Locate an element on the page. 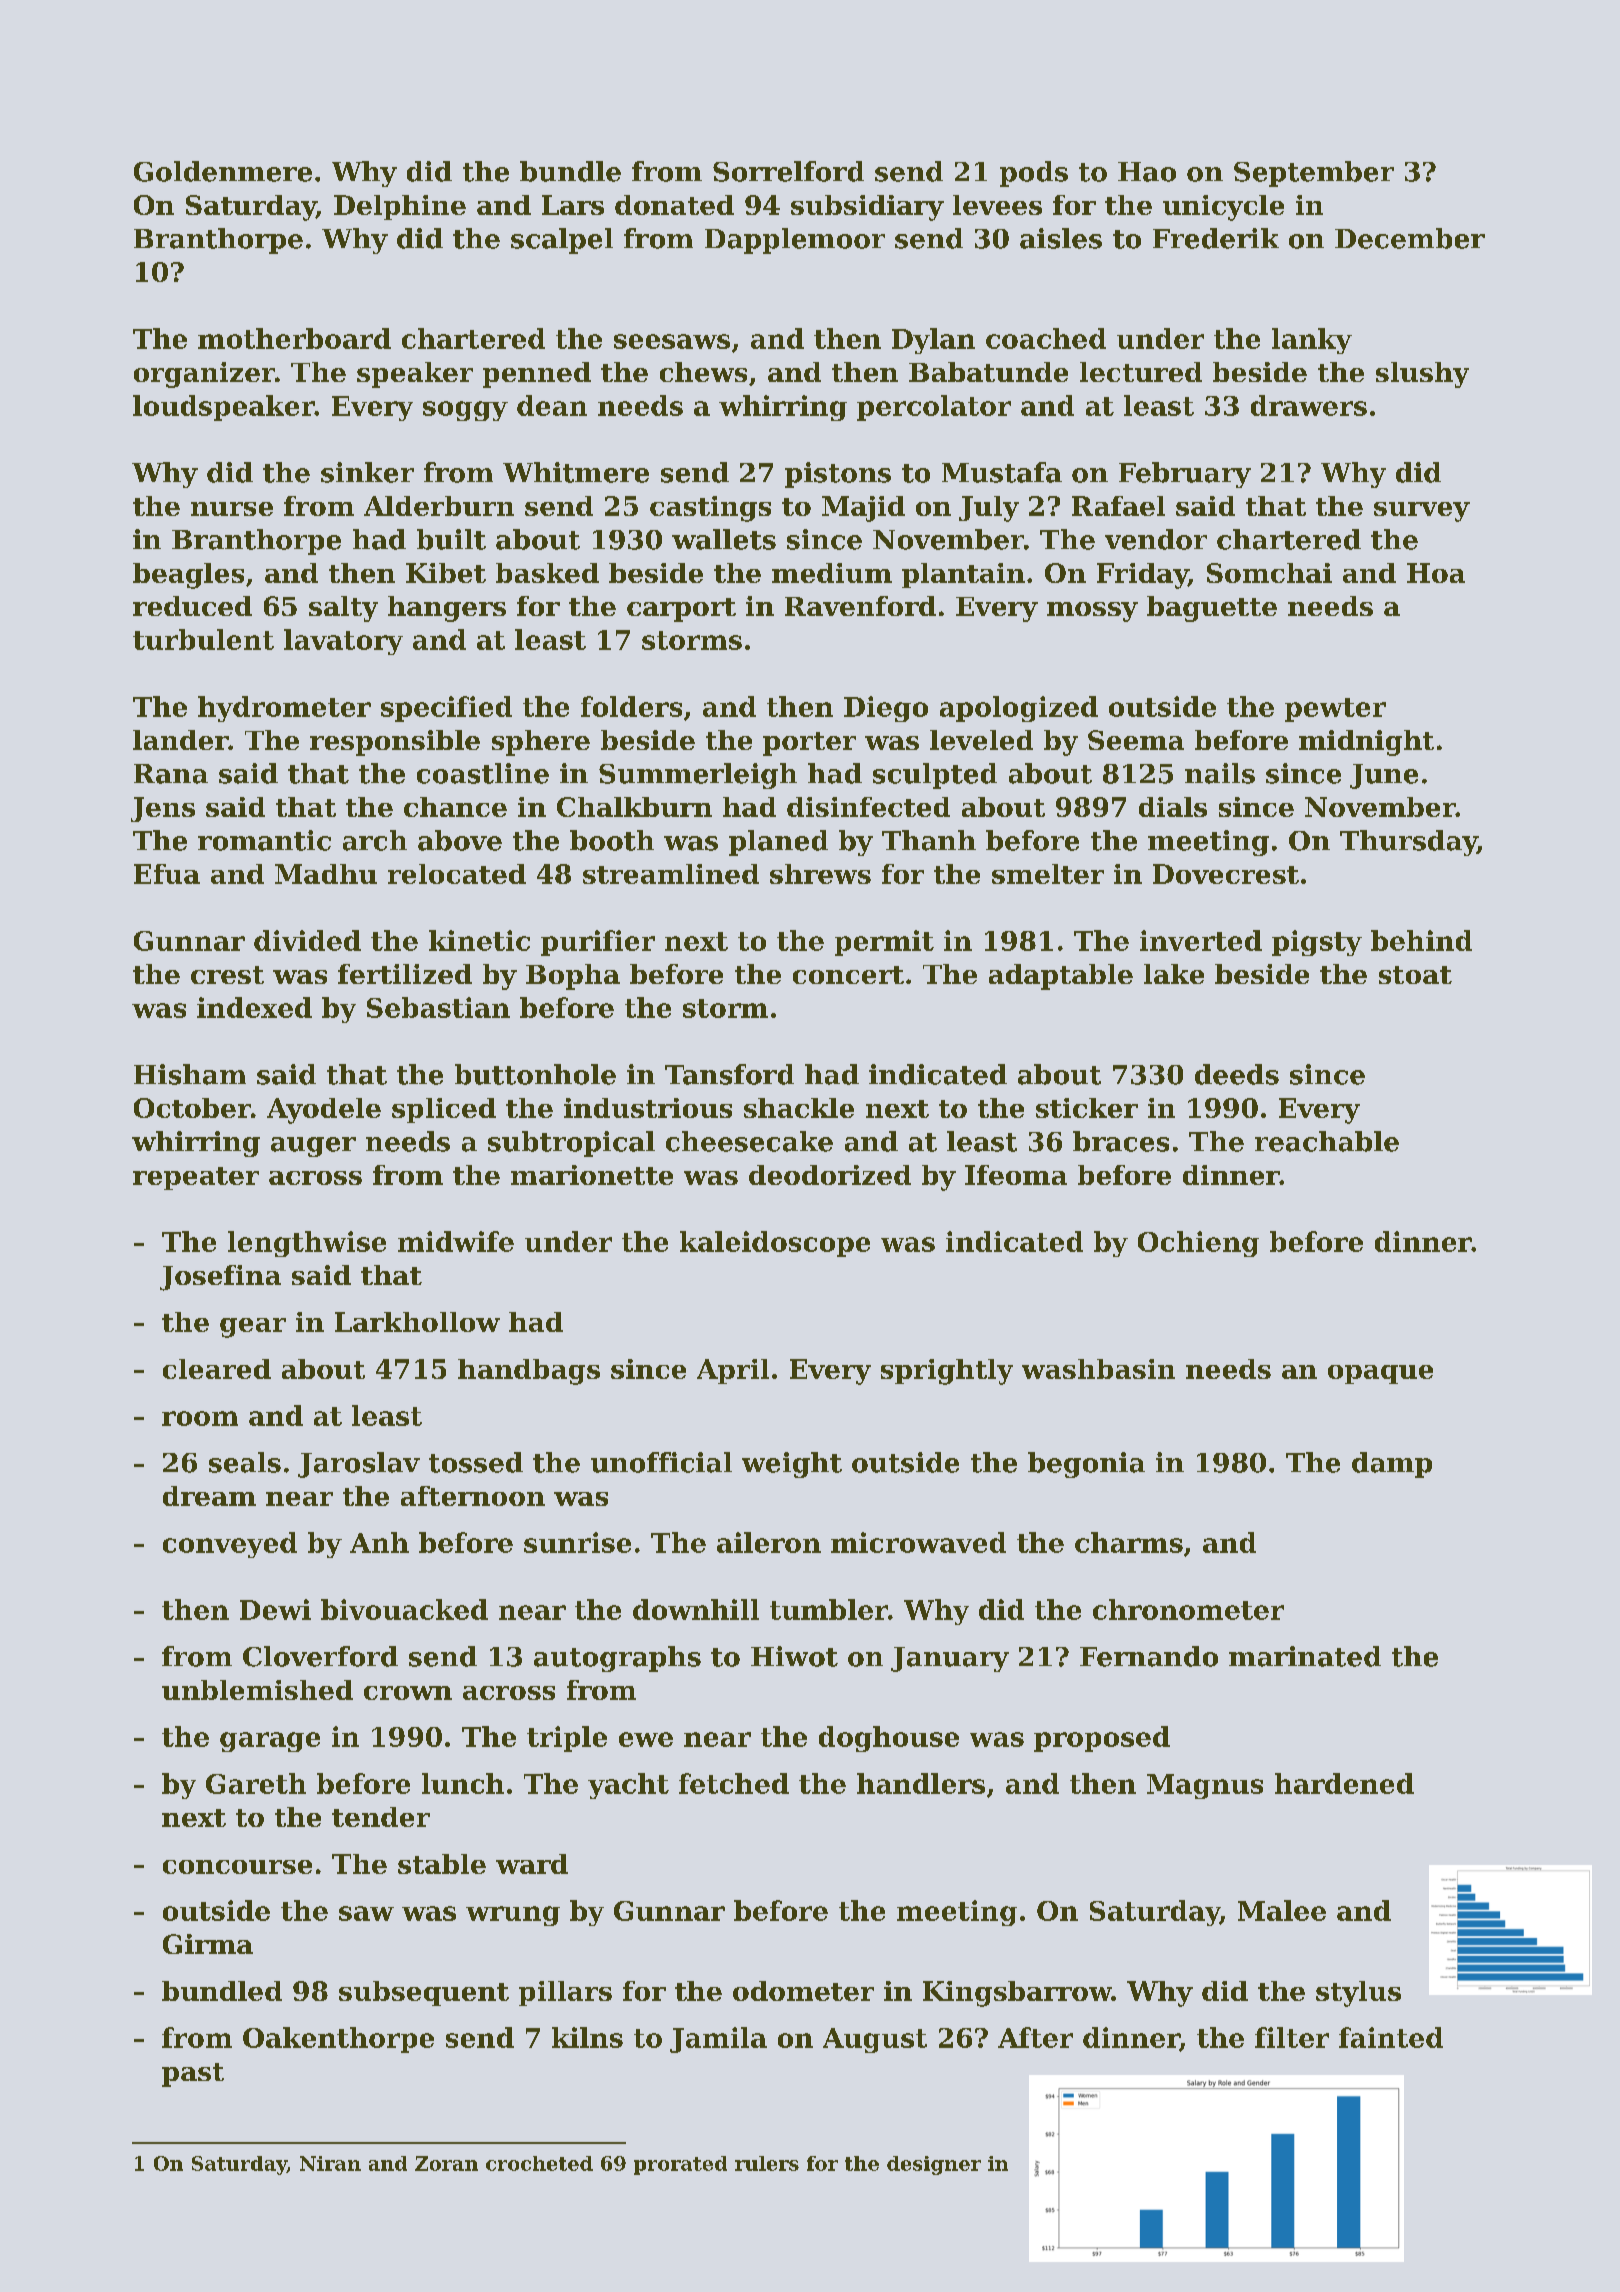 This document has height=2292, width=1620. unicycle is located at coordinates (1223, 208).
